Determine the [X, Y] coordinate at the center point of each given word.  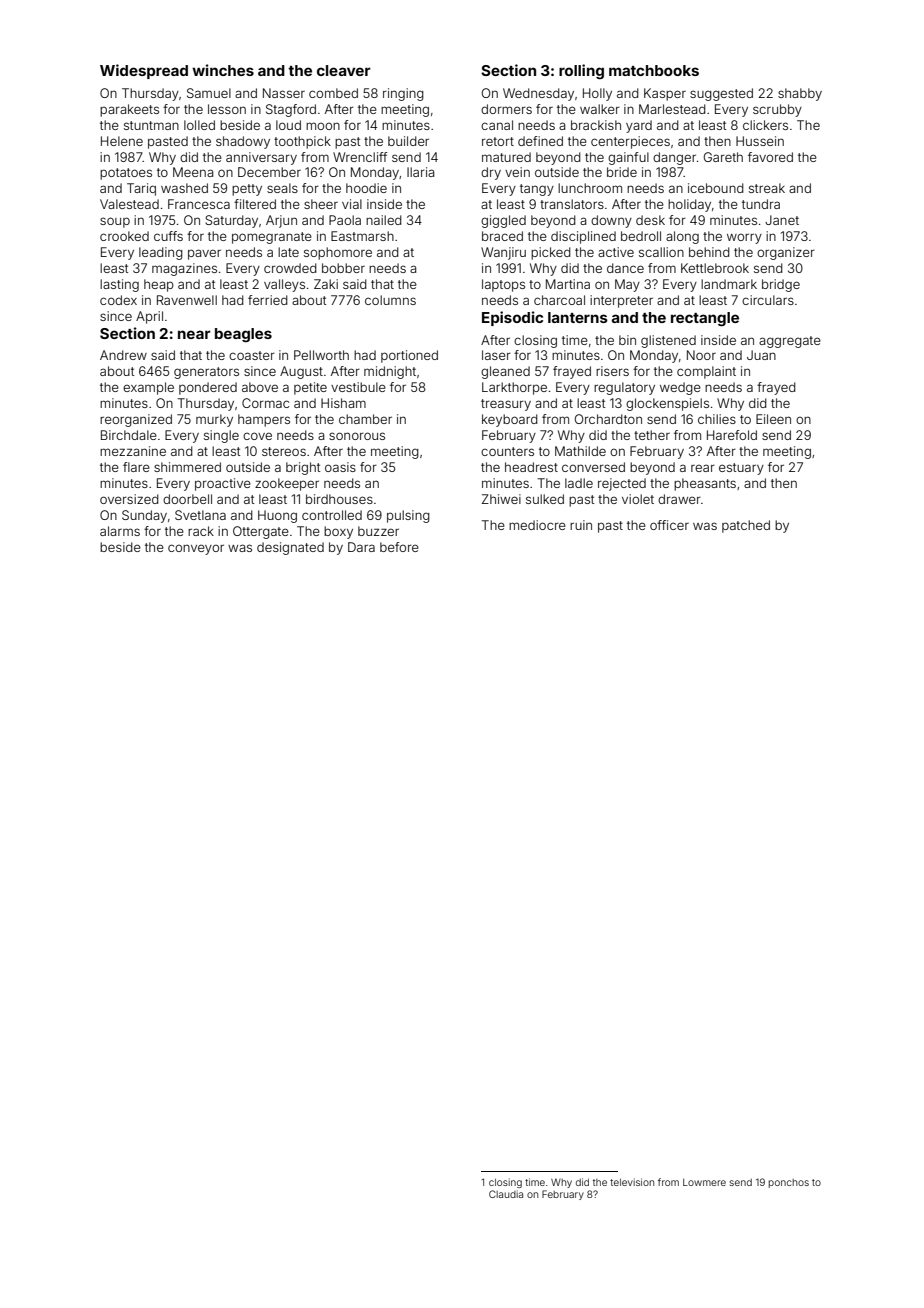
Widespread [144, 71]
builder [408, 141]
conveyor [196, 549]
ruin [581, 525]
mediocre [537, 525]
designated [290, 548]
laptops [503, 285]
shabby [800, 94]
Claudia [506, 1194]
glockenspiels [667, 404]
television [632, 1182]
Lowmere [704, 1182]
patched [746, 526]
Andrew [123, 355]
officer [669, 525]
